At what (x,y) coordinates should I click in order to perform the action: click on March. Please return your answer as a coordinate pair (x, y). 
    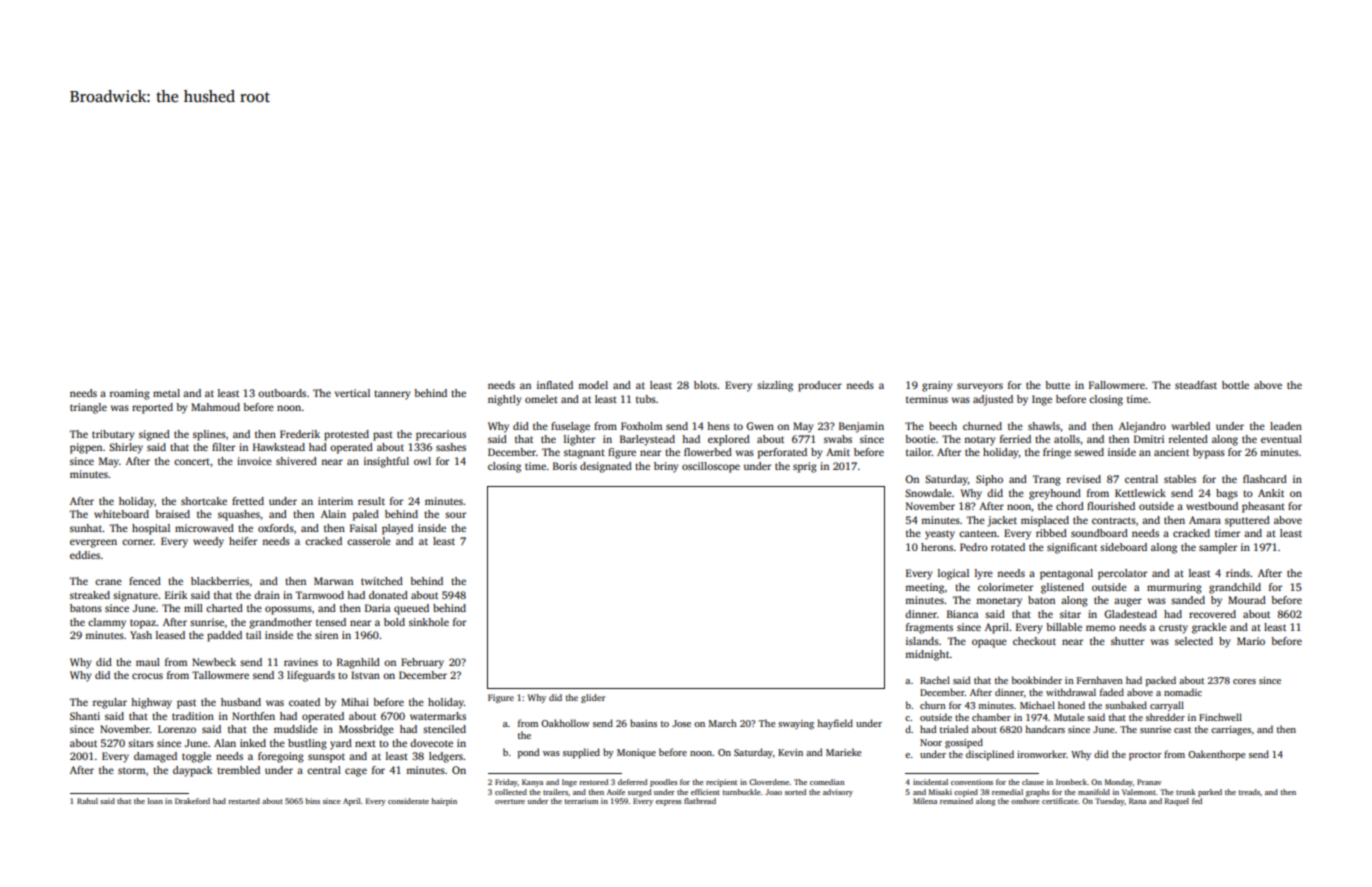
    Looking at the image, I should click on (723, 723).
